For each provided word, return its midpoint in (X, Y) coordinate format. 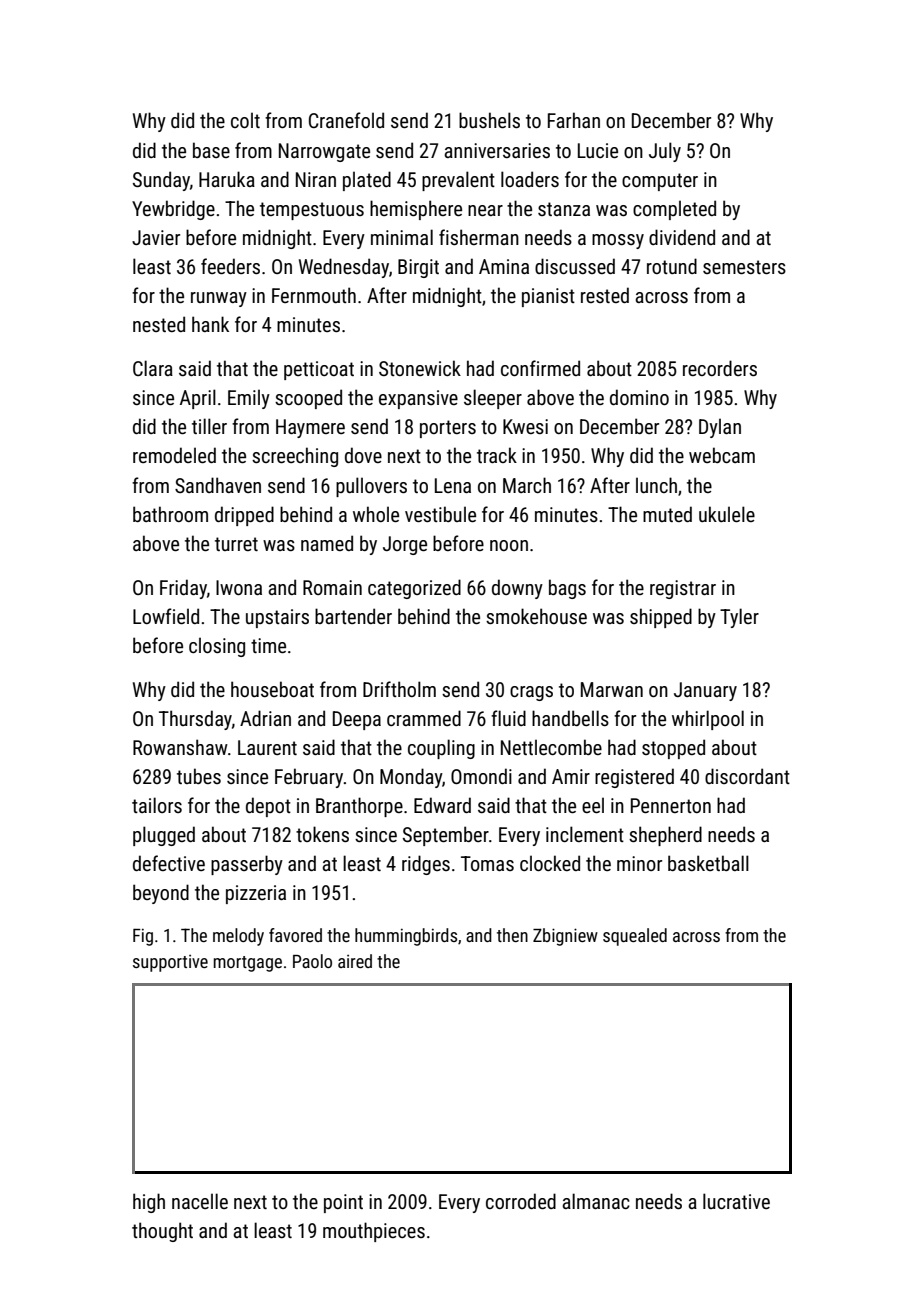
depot (268, 807)
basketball (708, 863)
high (149, 1203)
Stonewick (420, 368)
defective (169, 863)
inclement (585, 834)
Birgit (418, 268)
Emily (249, 399)
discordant (747, 776)
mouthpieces (374, 1232)
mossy (618, 241)
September (446, 836)
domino (639, 397)
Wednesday (344, 268)
